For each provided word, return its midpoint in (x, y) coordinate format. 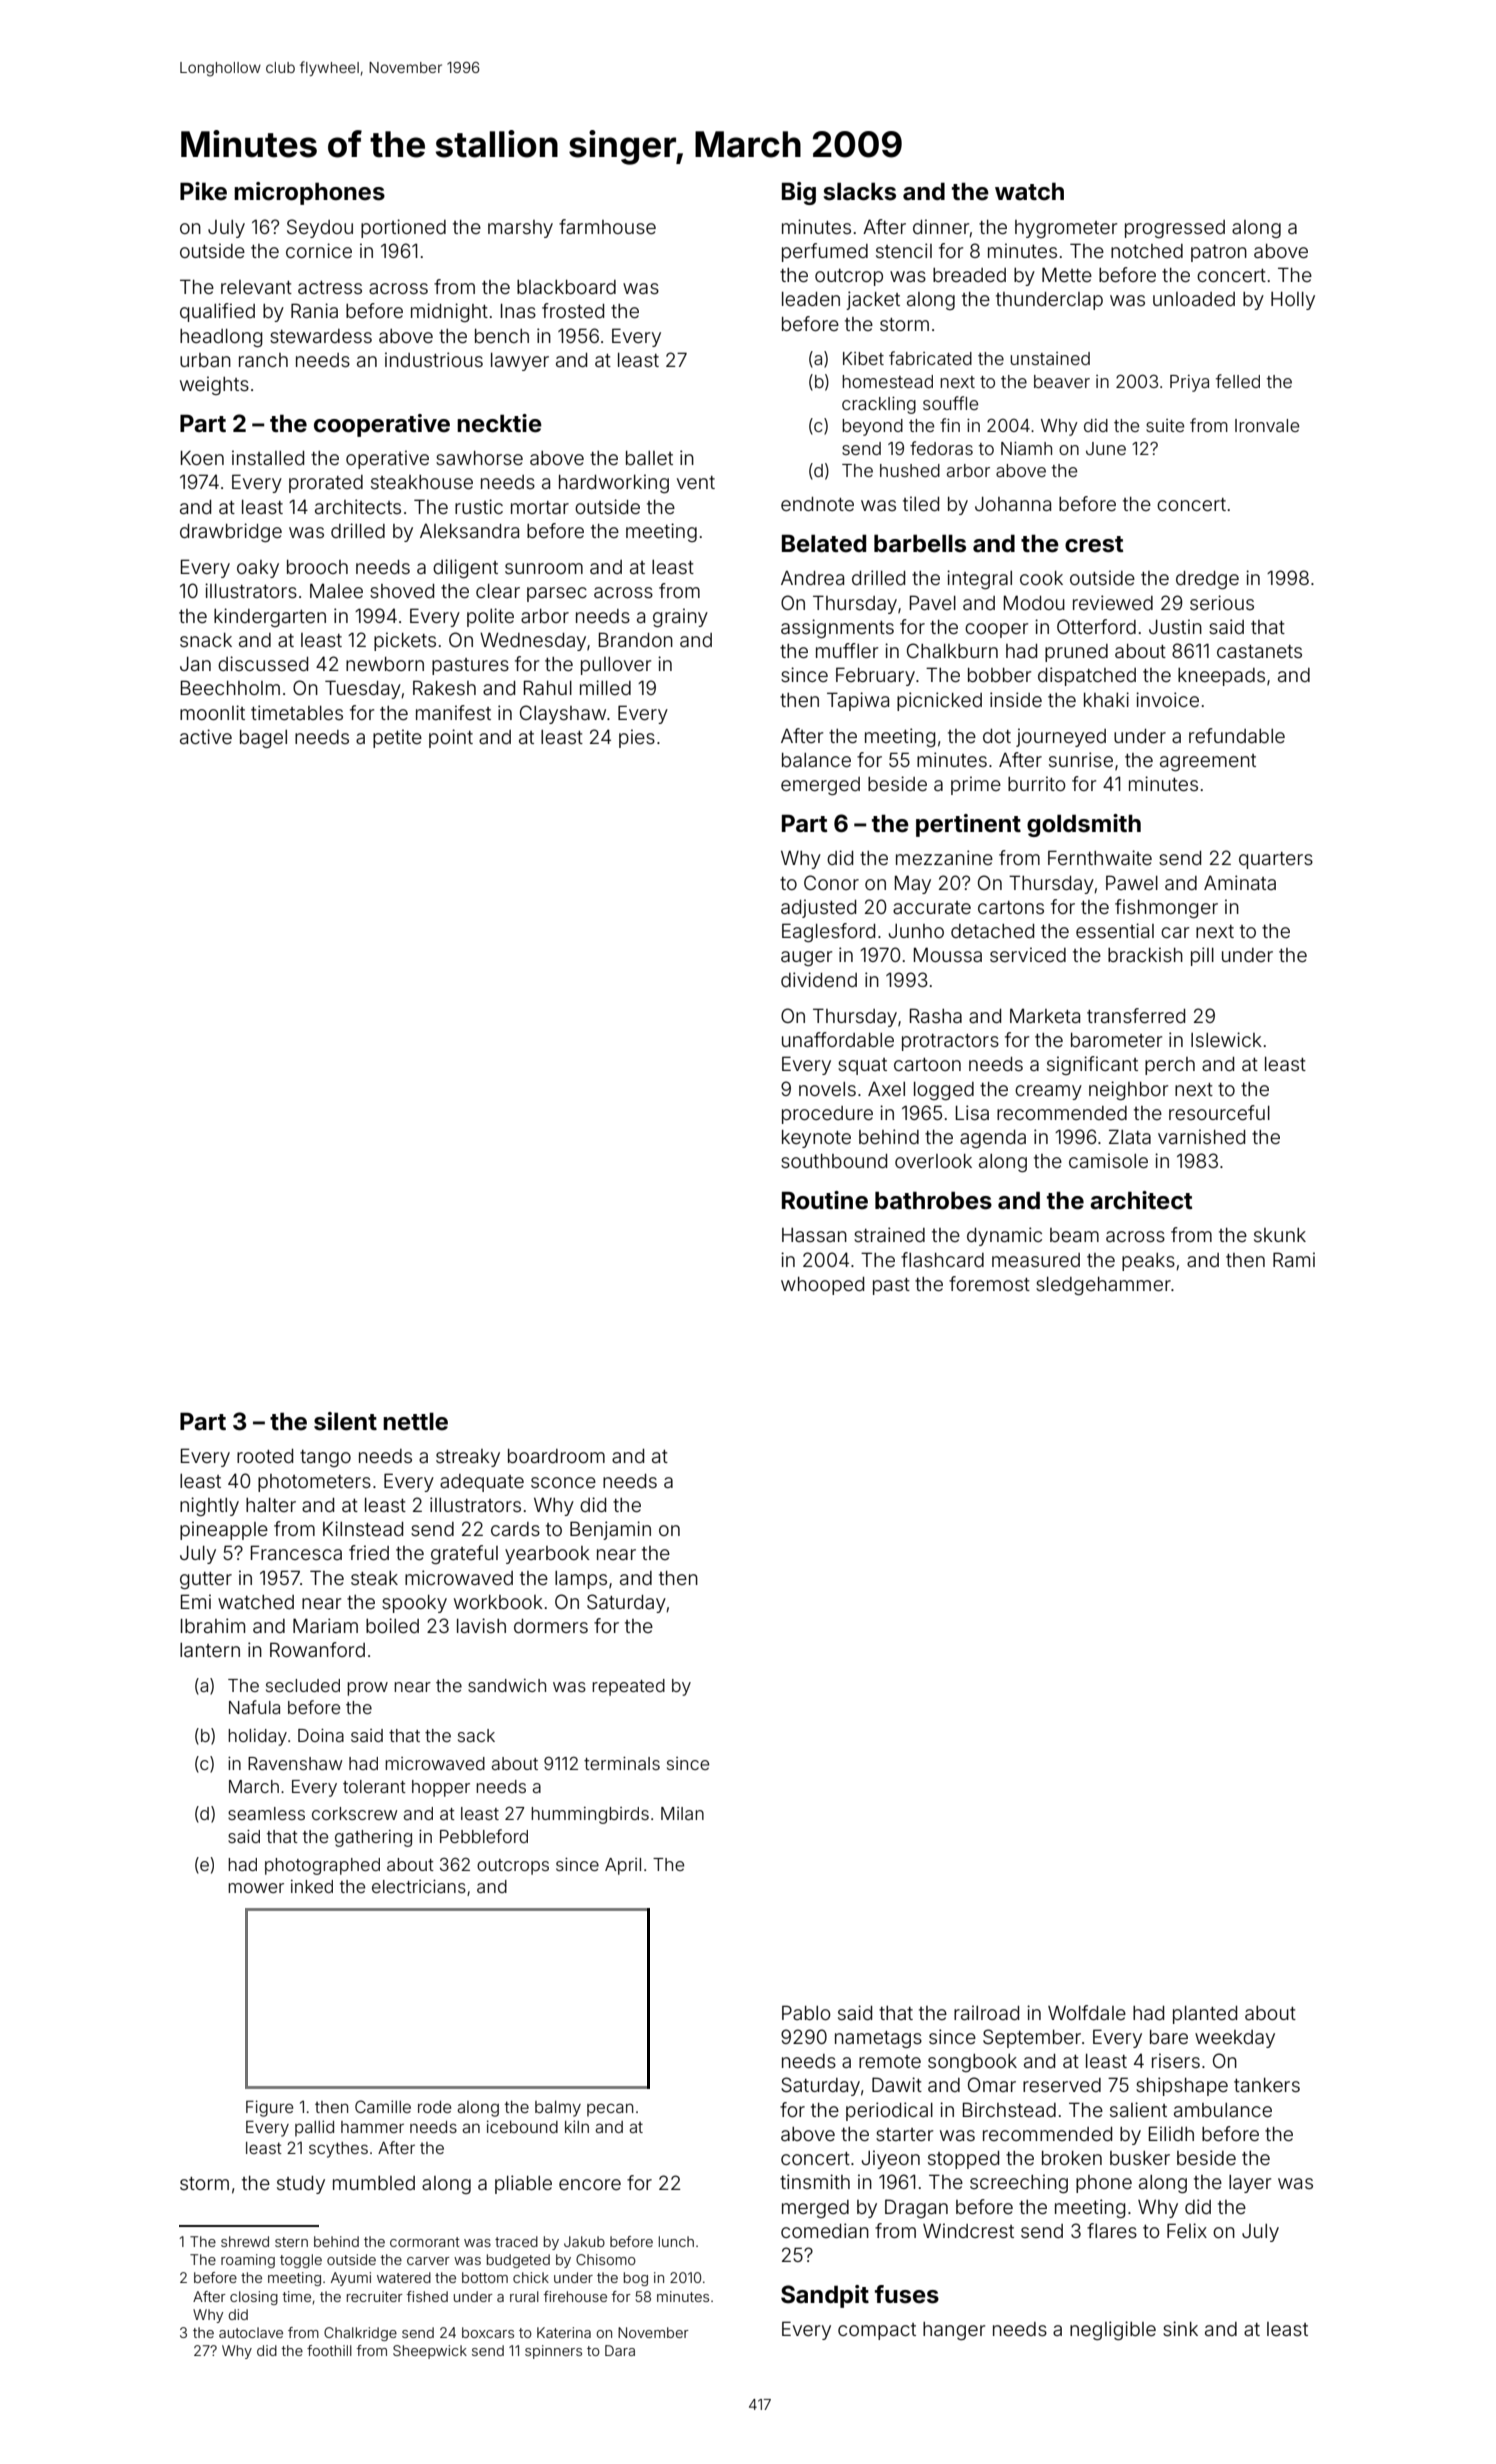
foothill (329, 2350)
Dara (620, 2350)
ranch (263, 360)
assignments (837, 628)
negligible (1113, 2330)
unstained (1050, 358)
